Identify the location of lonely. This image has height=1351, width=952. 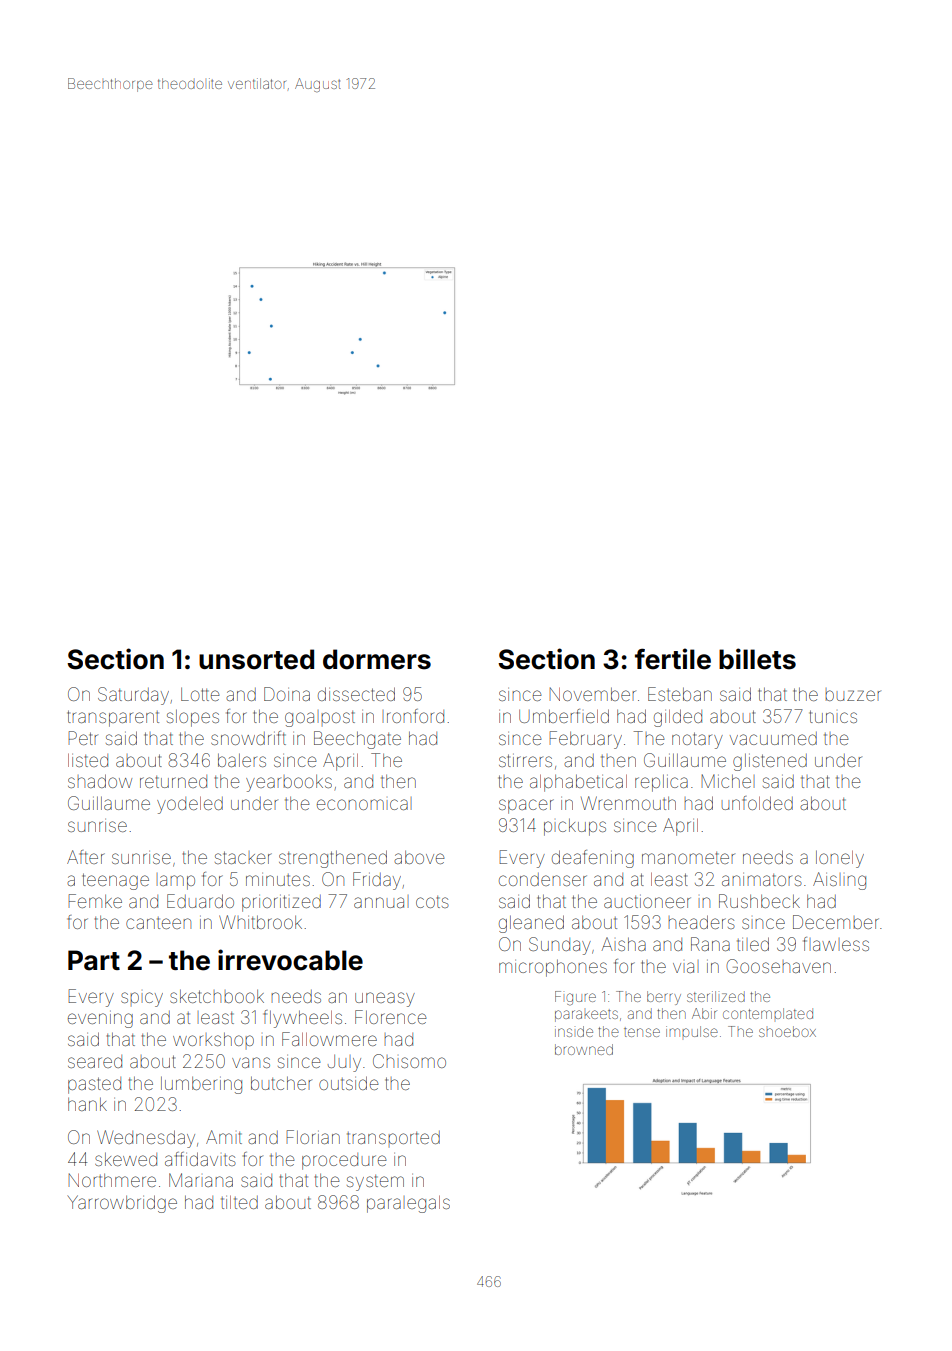
(840, 859).
